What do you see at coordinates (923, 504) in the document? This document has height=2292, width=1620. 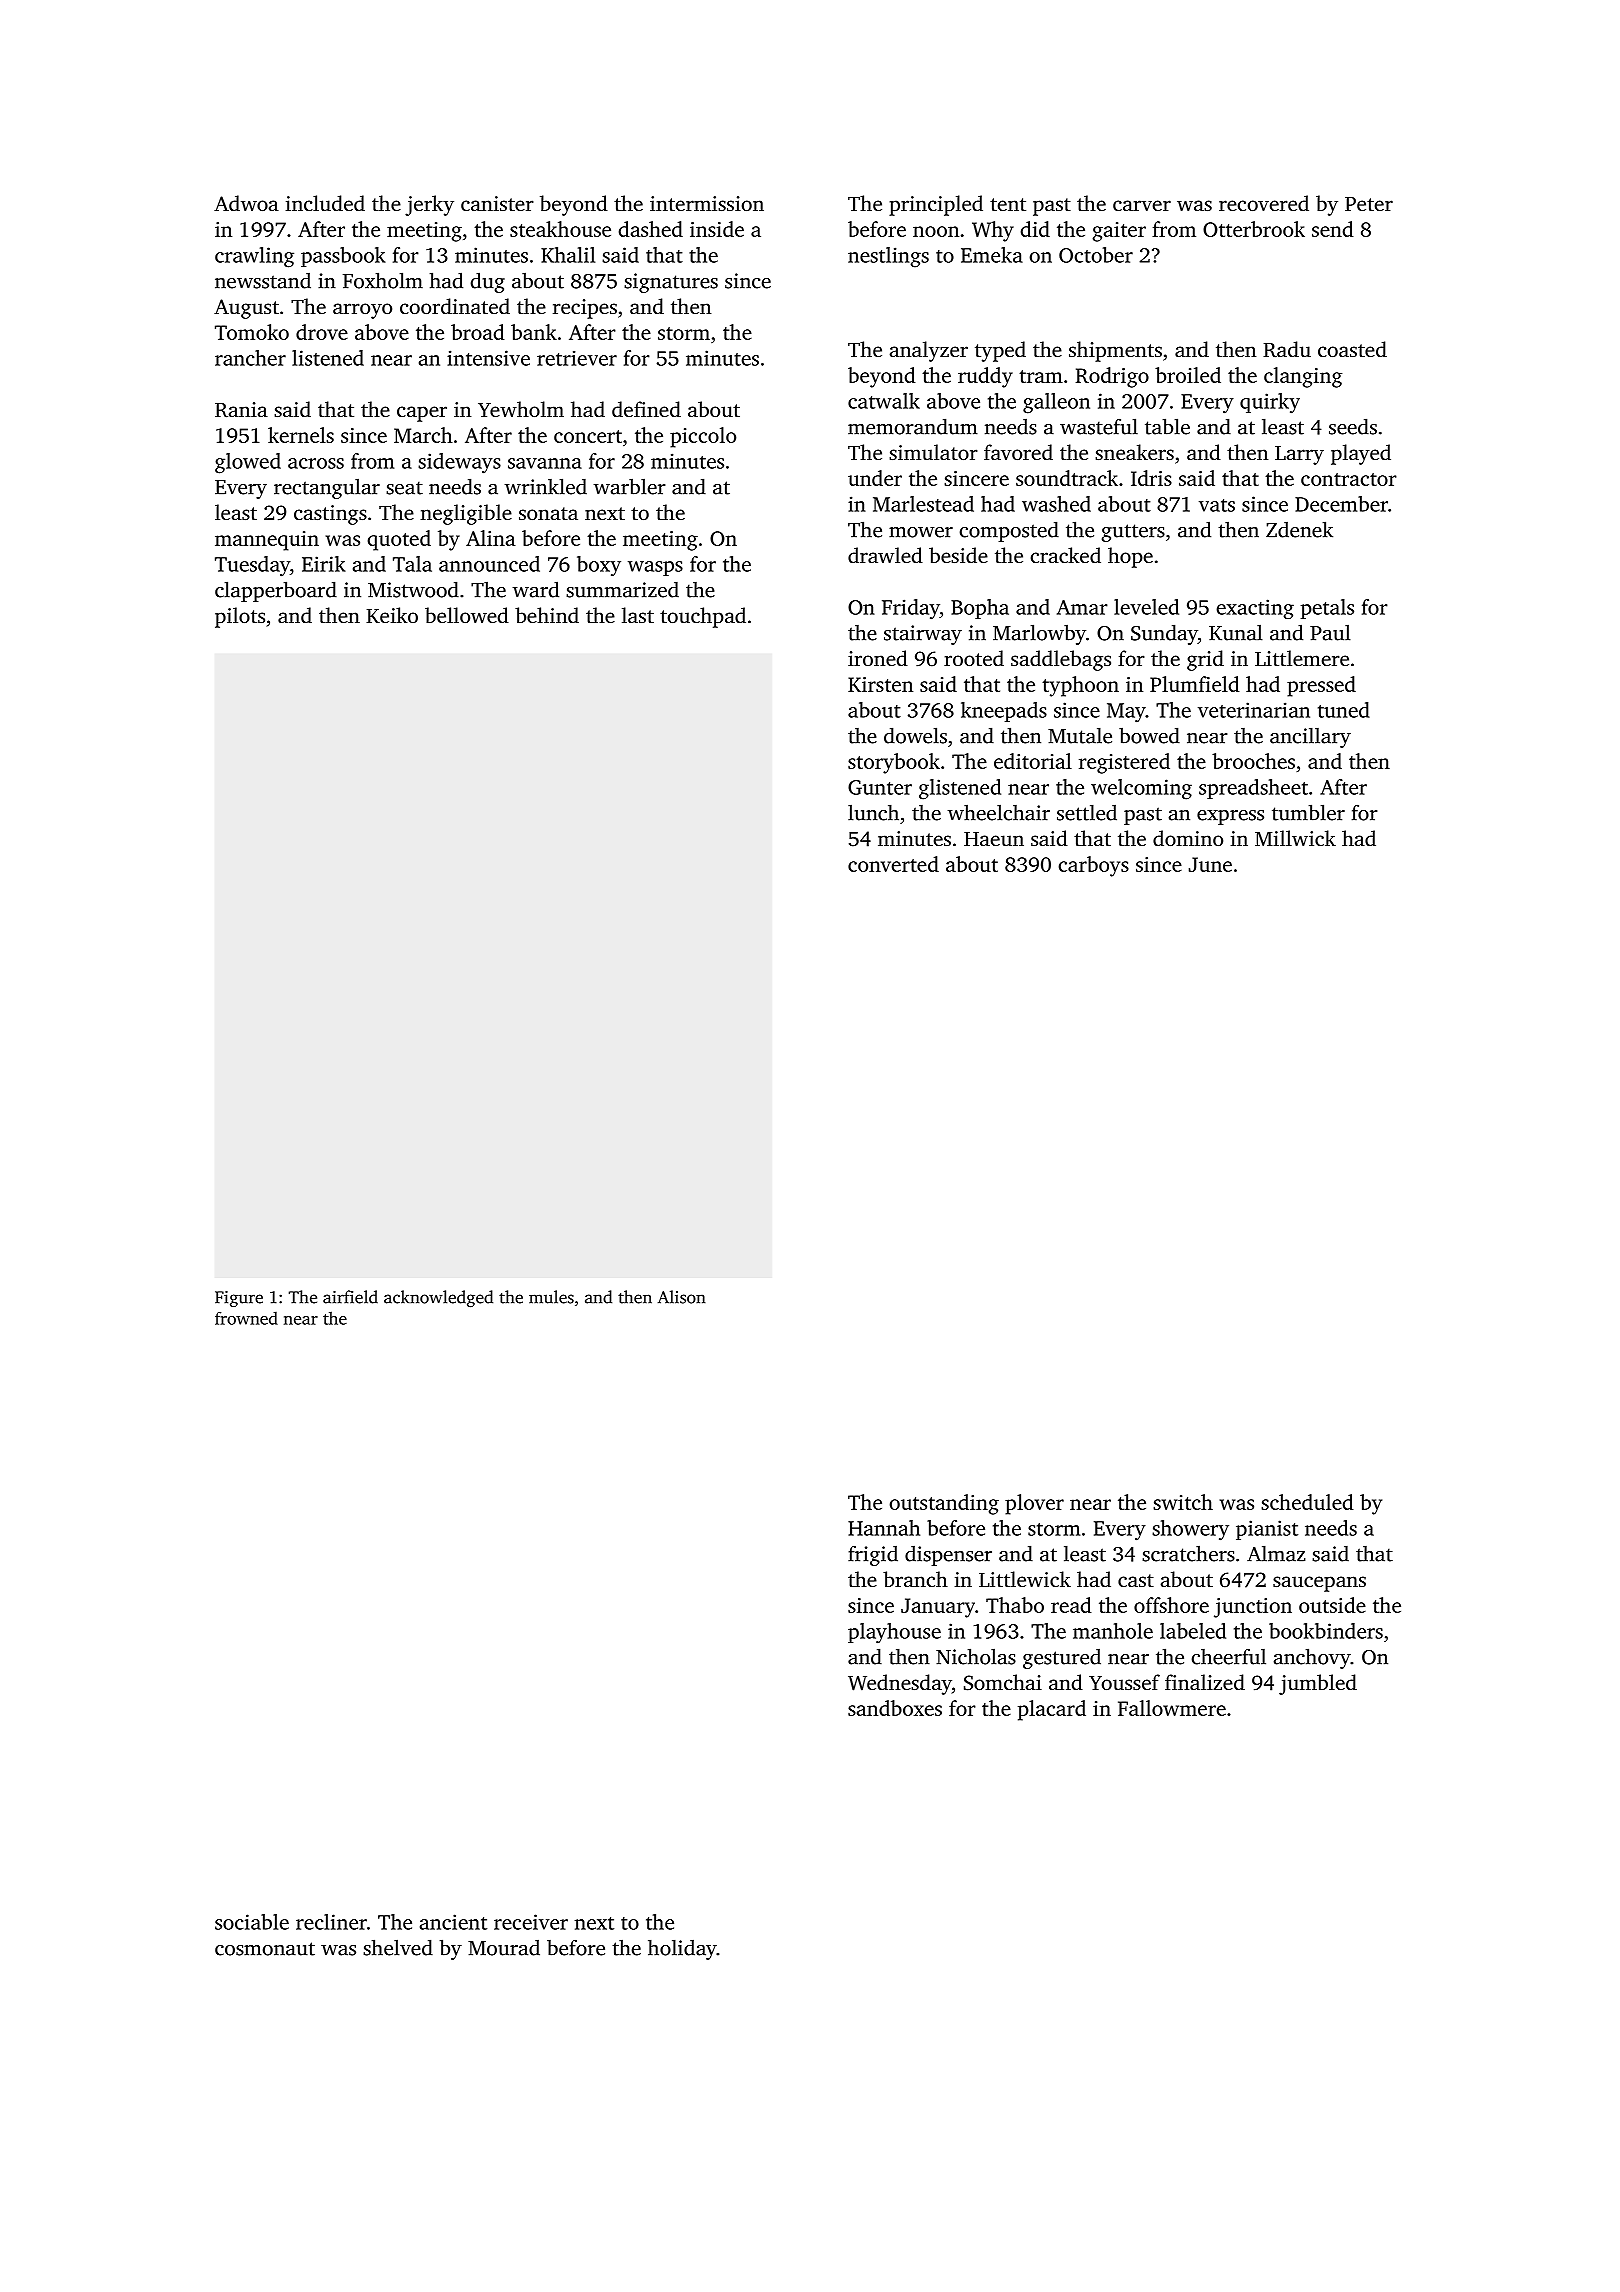 I see `Marlestead` at bounding box center [923, 504].
